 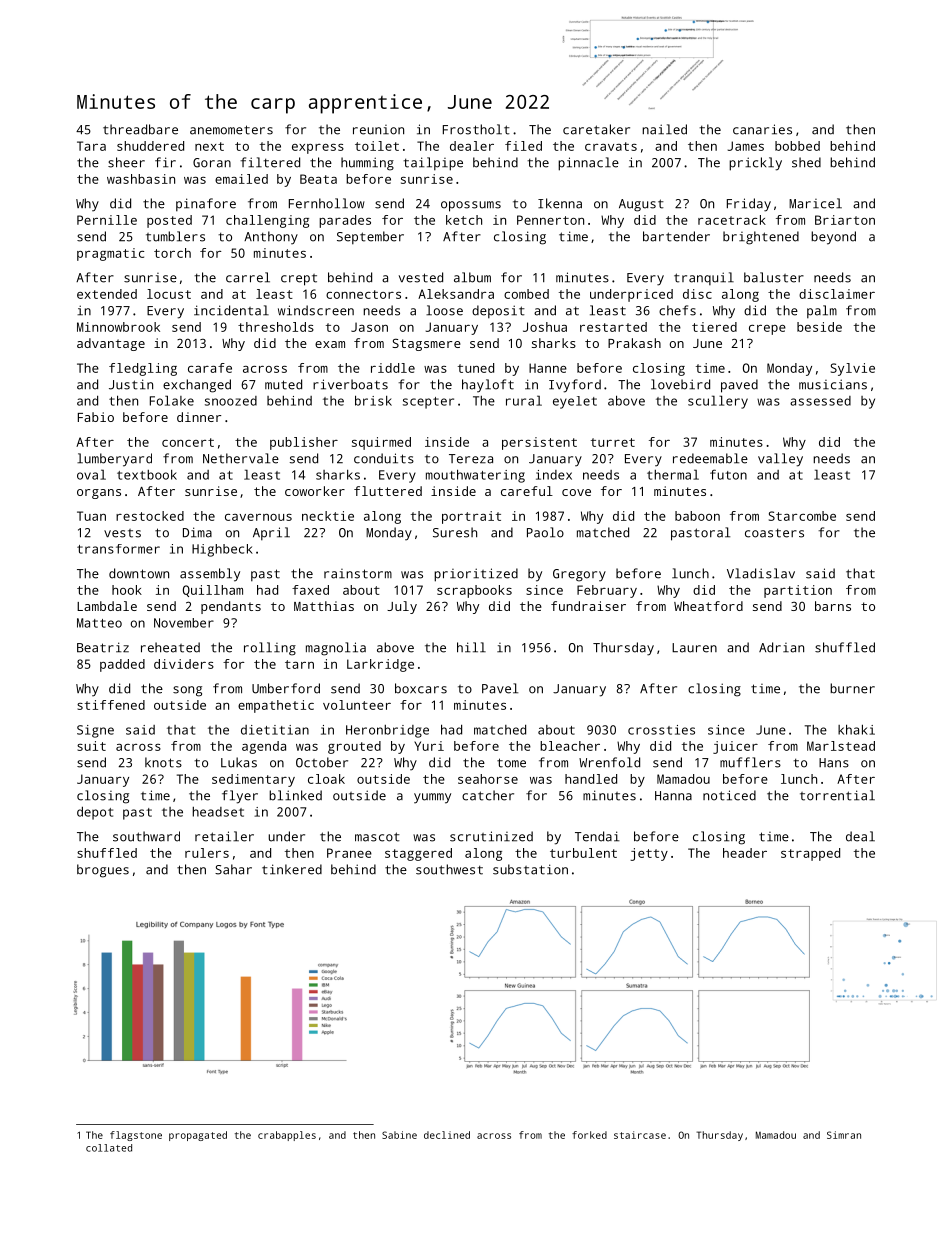 I want to click on propagated, so click(x=198, y=1136).
